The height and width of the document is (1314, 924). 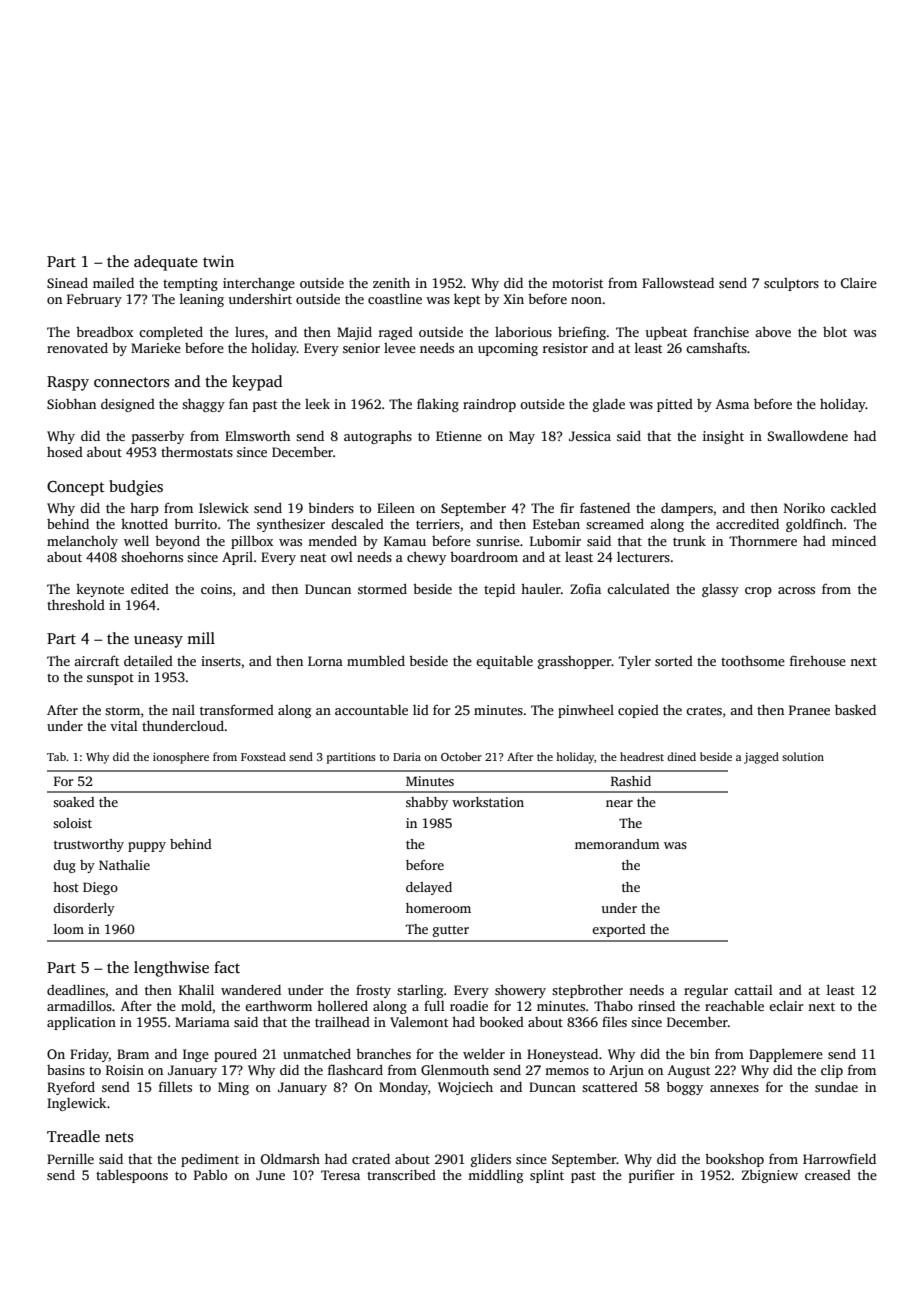 I want to click on transcribed, so click(x=401, y=1174).
